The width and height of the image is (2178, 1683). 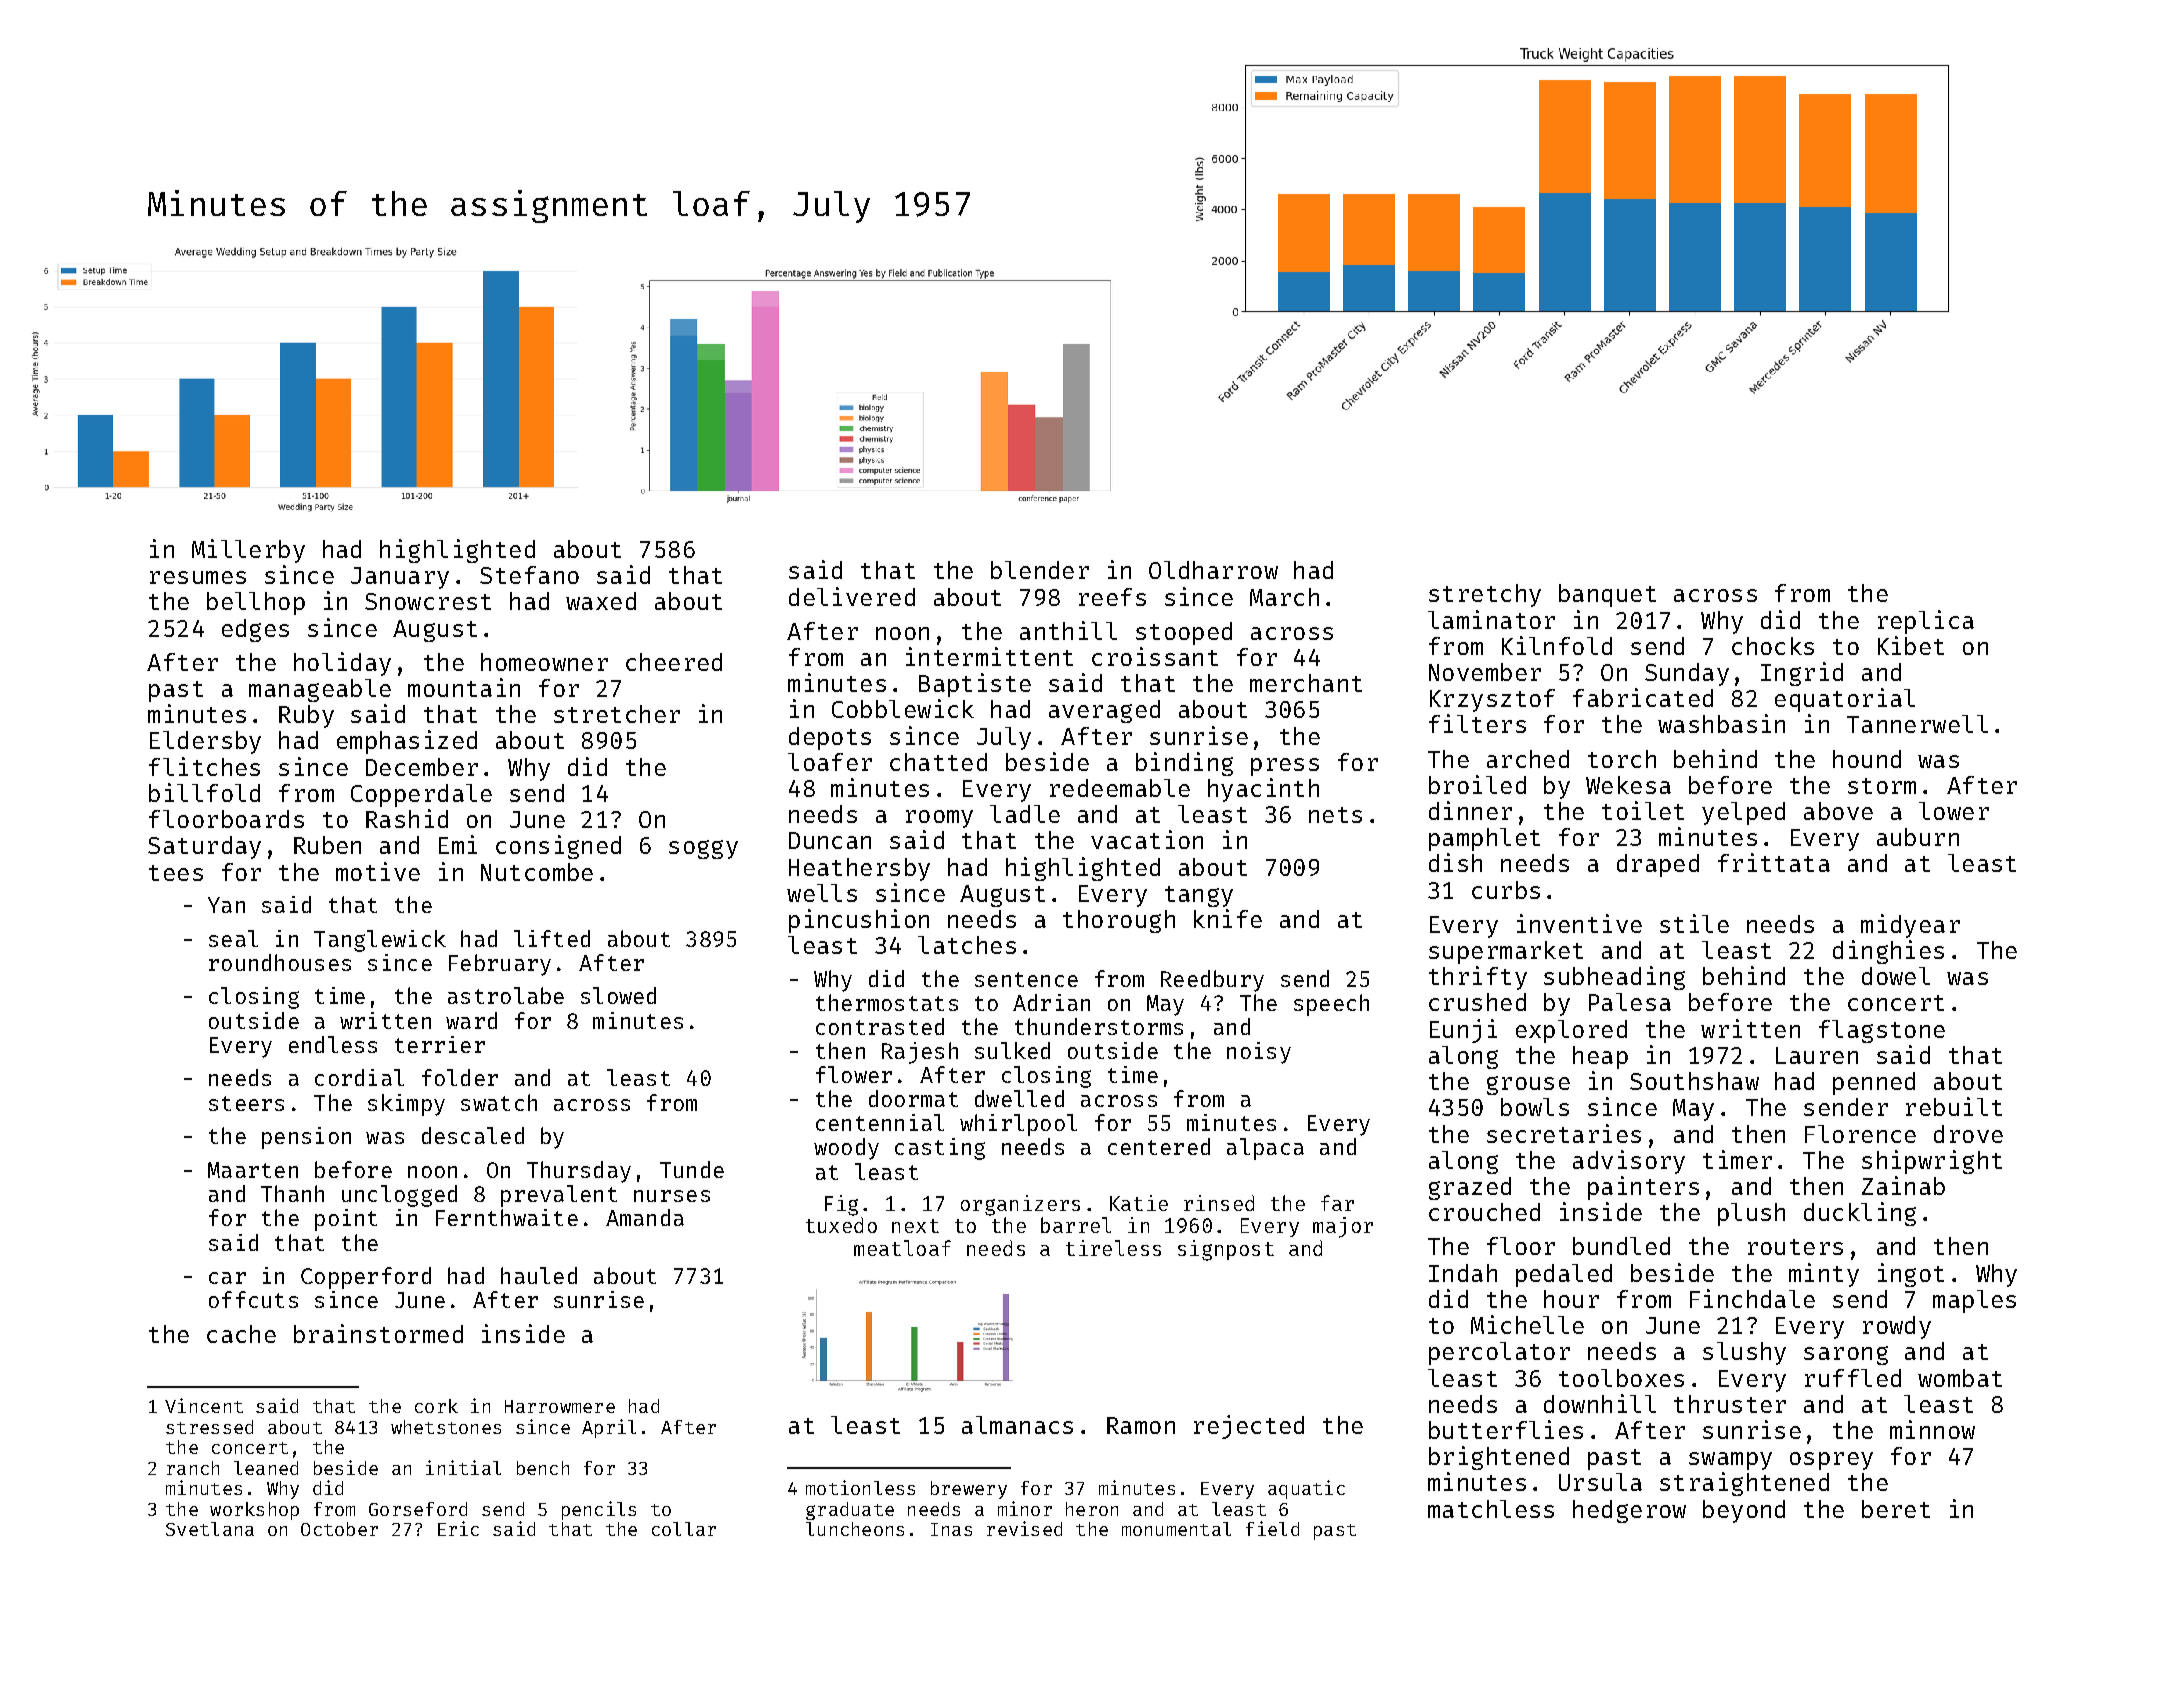 I want to click on astrolabe, so click(x=506, y=995).
